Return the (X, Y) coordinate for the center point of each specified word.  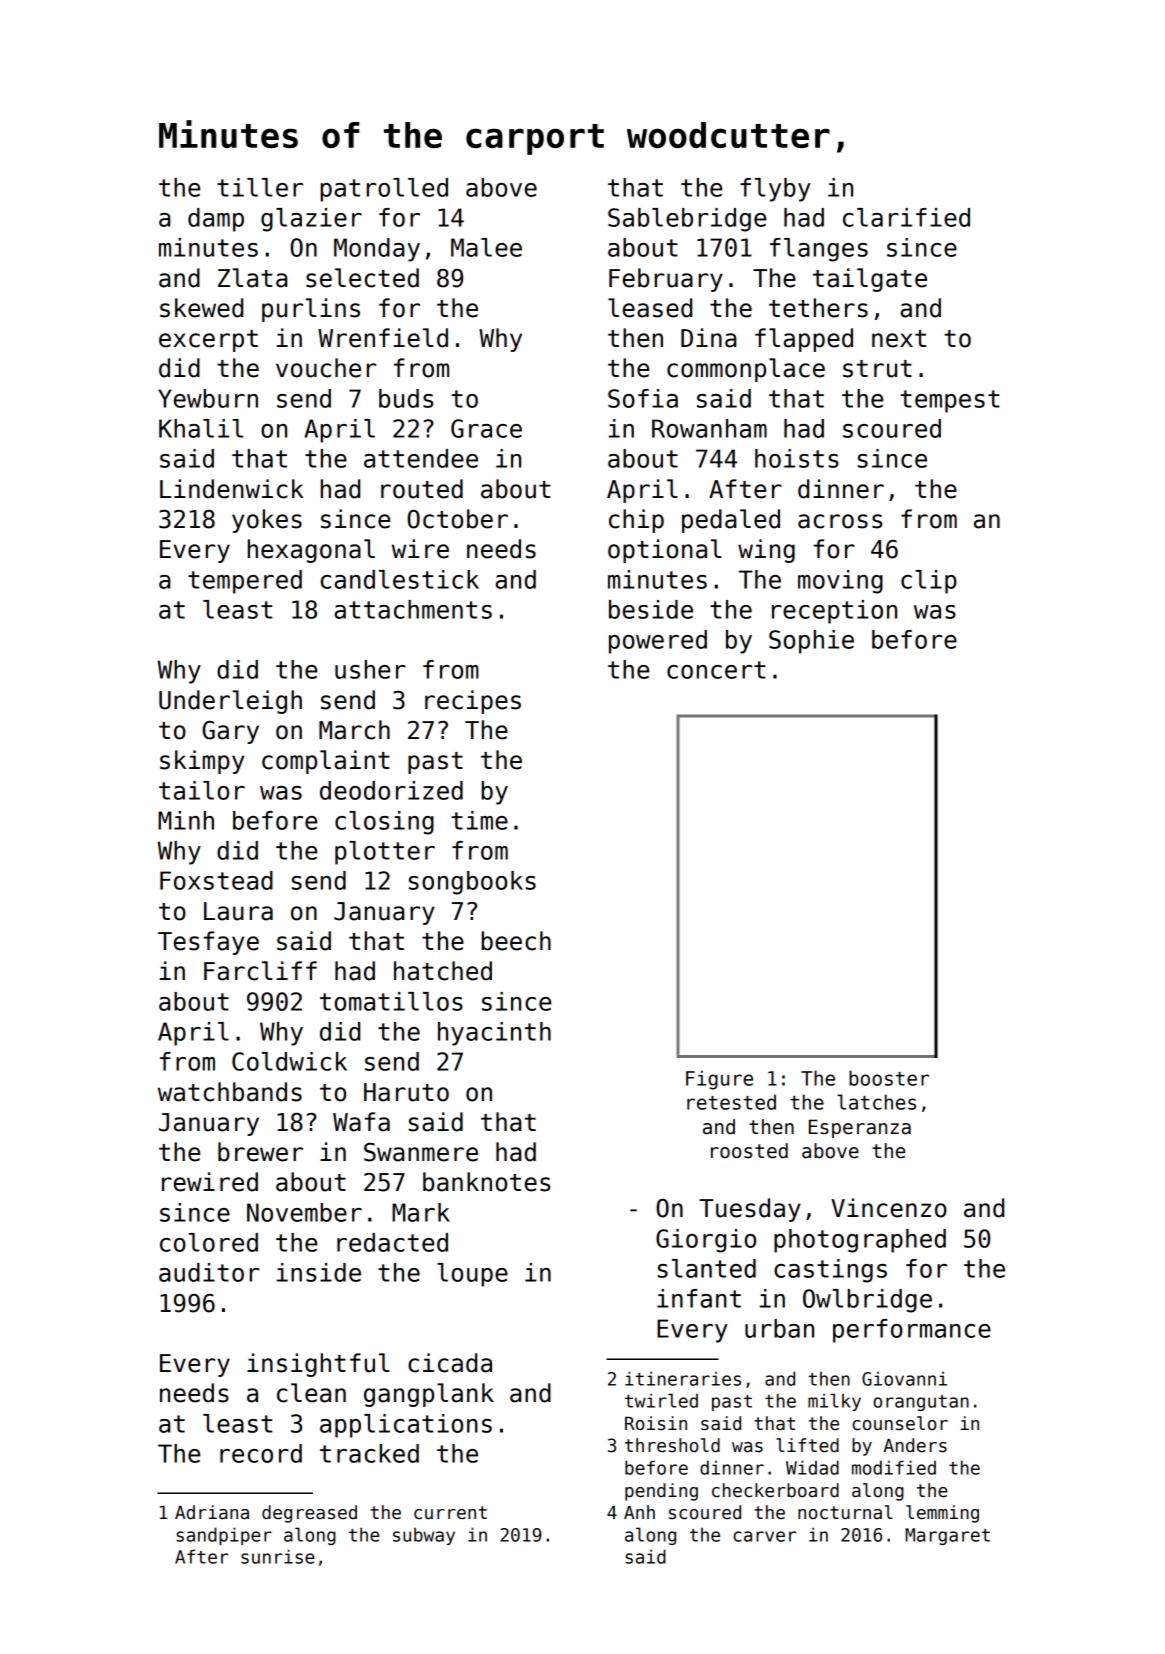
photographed (860, 1241)
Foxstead (216, 880)
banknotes (486, 1182)
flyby (775, 190)
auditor (209, 1272)
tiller (260, 187)
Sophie (811, 642)
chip (636, 521)
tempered (245, 582)
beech (516, 941)
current (450, 1513)
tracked (369, 1453)
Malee (486, 247)
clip (929, 582)
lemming (942, 1514)
